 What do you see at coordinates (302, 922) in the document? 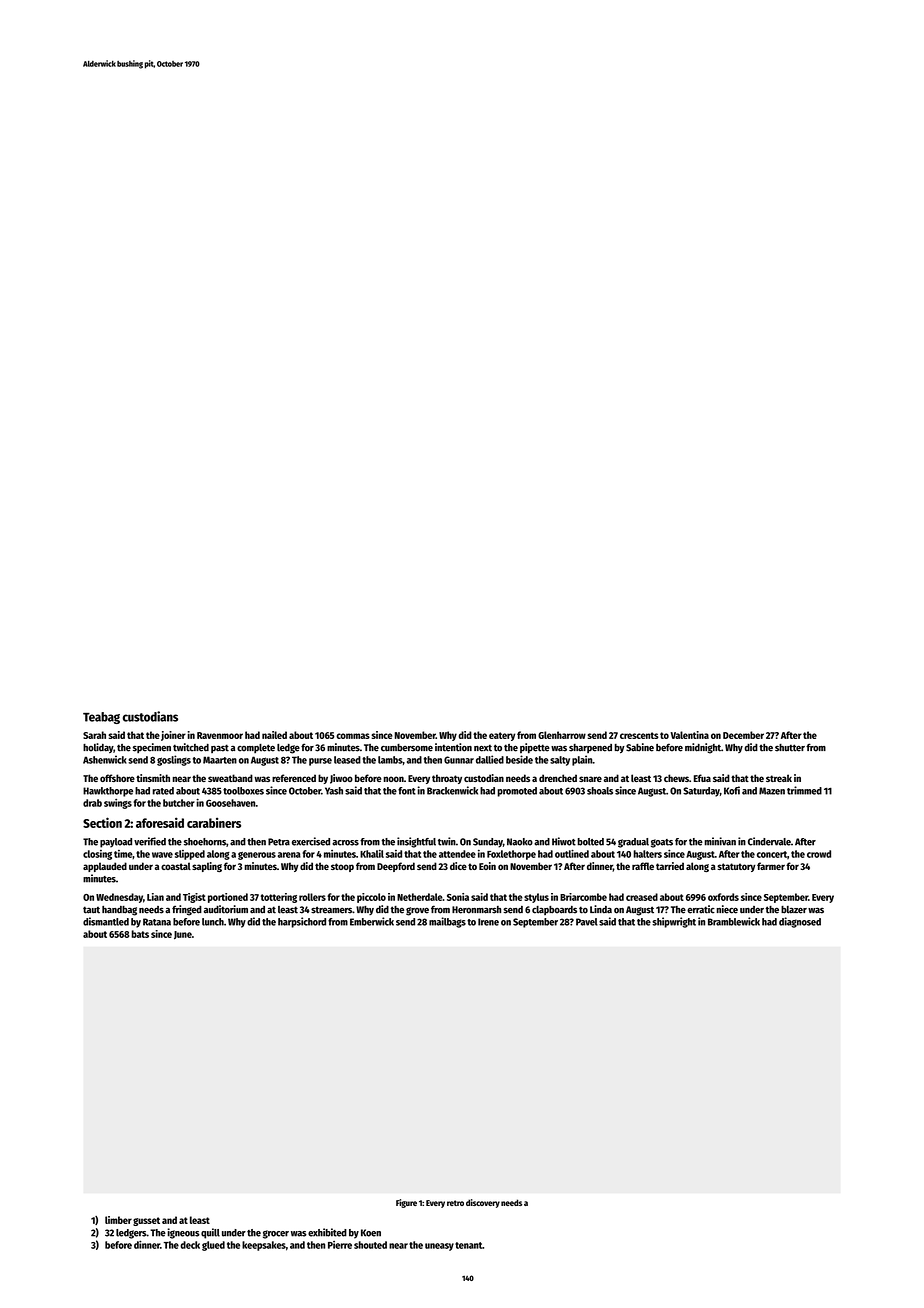
I see `harpsichord` at bounding box center [302, 922].
